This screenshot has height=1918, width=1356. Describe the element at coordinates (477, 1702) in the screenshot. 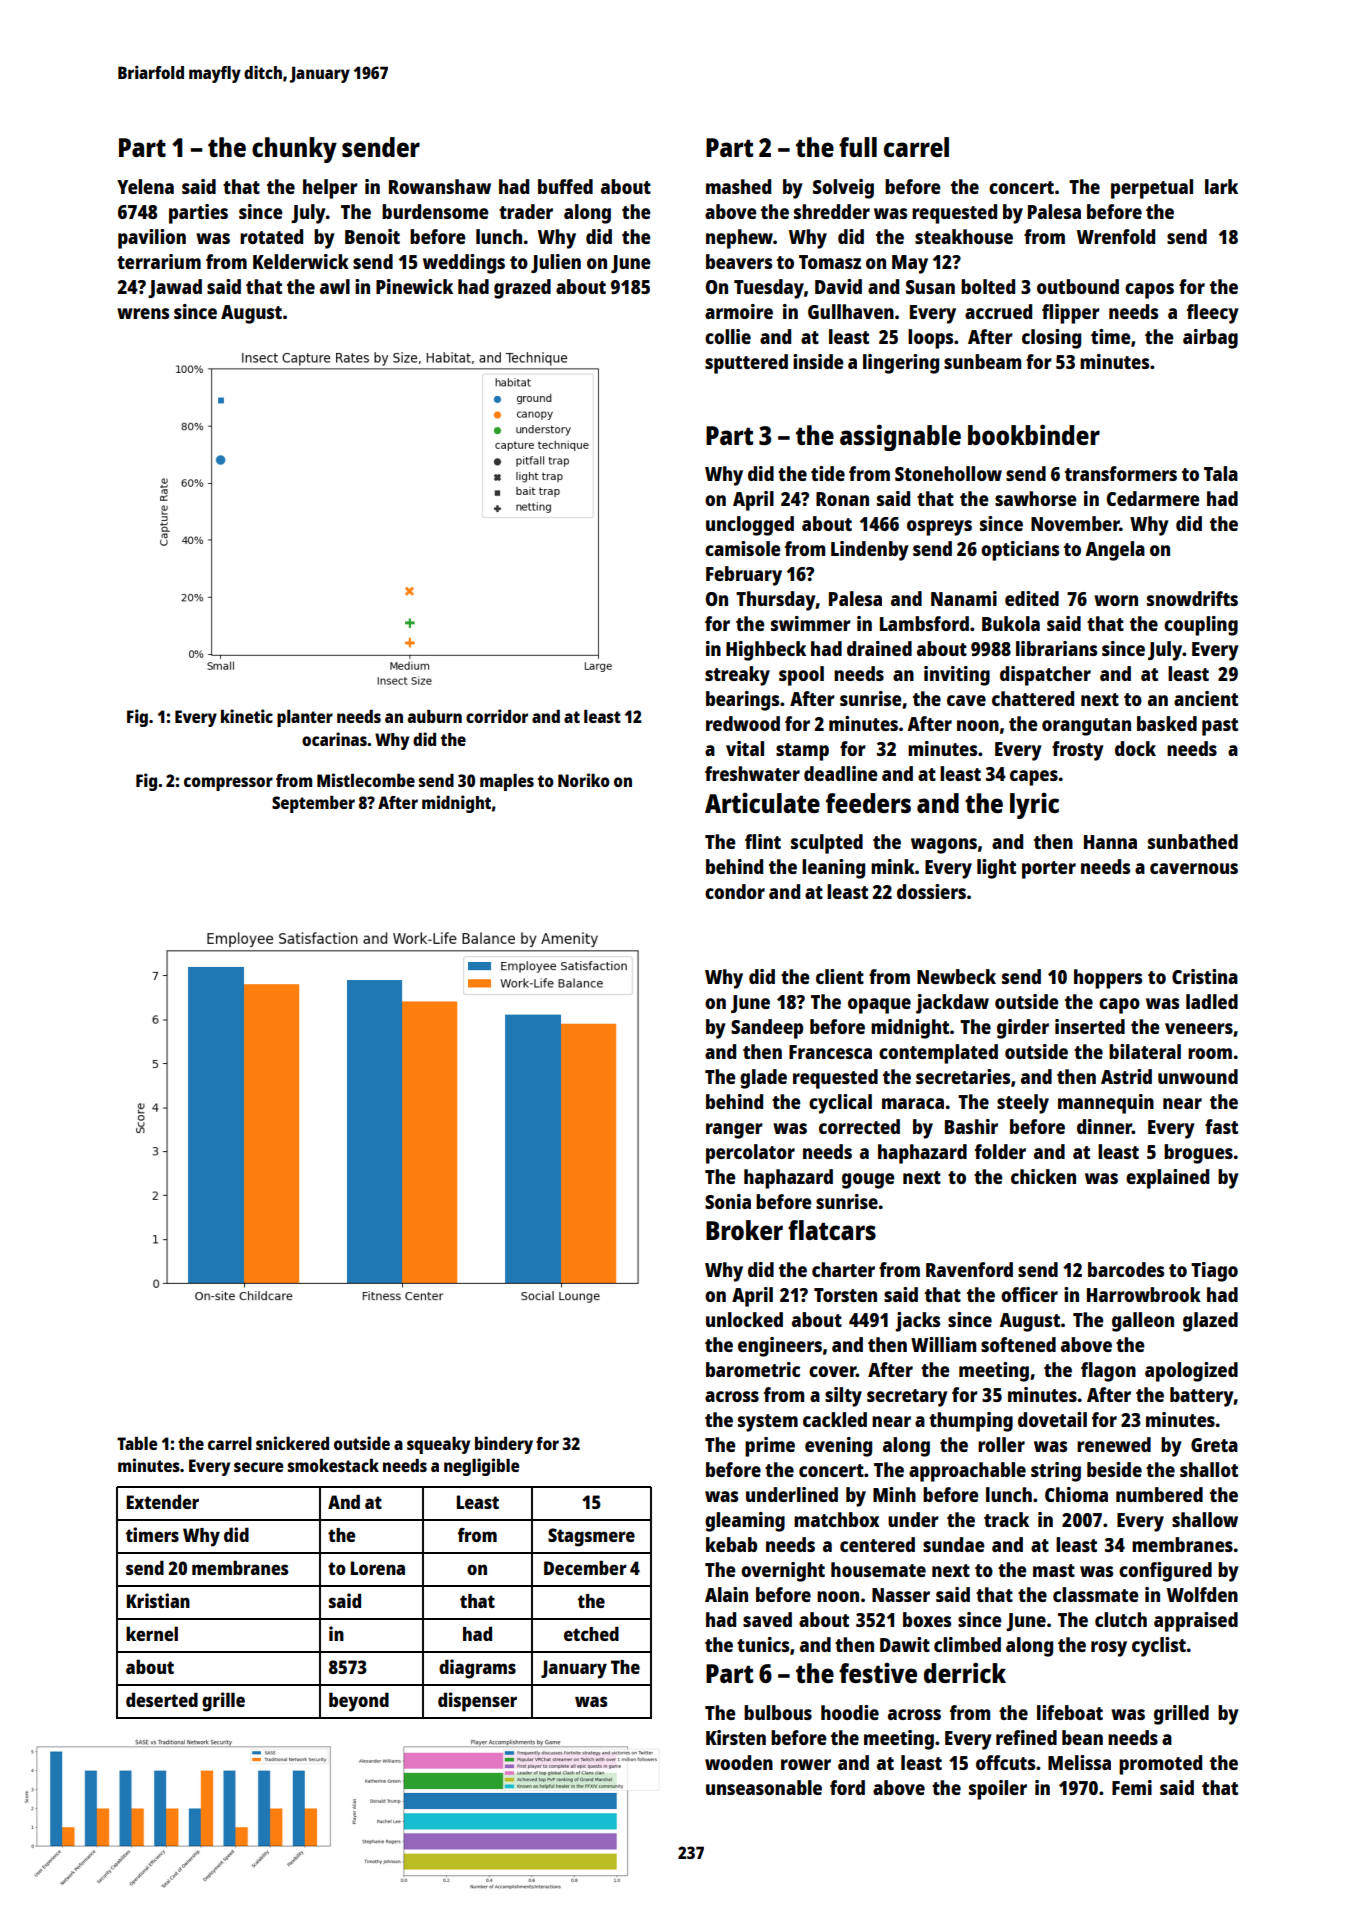

I see `dispenser` at that location.
